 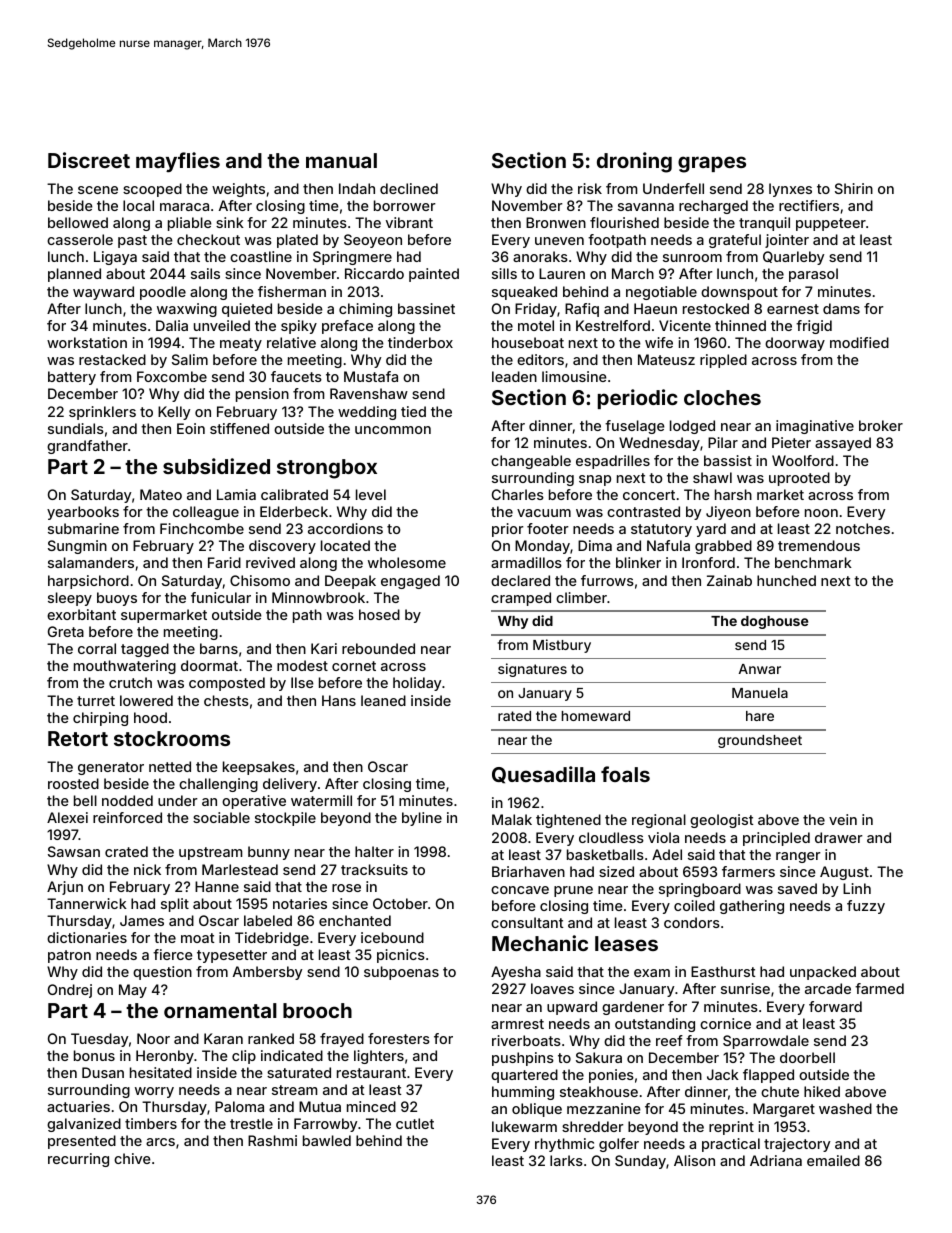 I want to click on Arjun, so click(x=65, y=888).
